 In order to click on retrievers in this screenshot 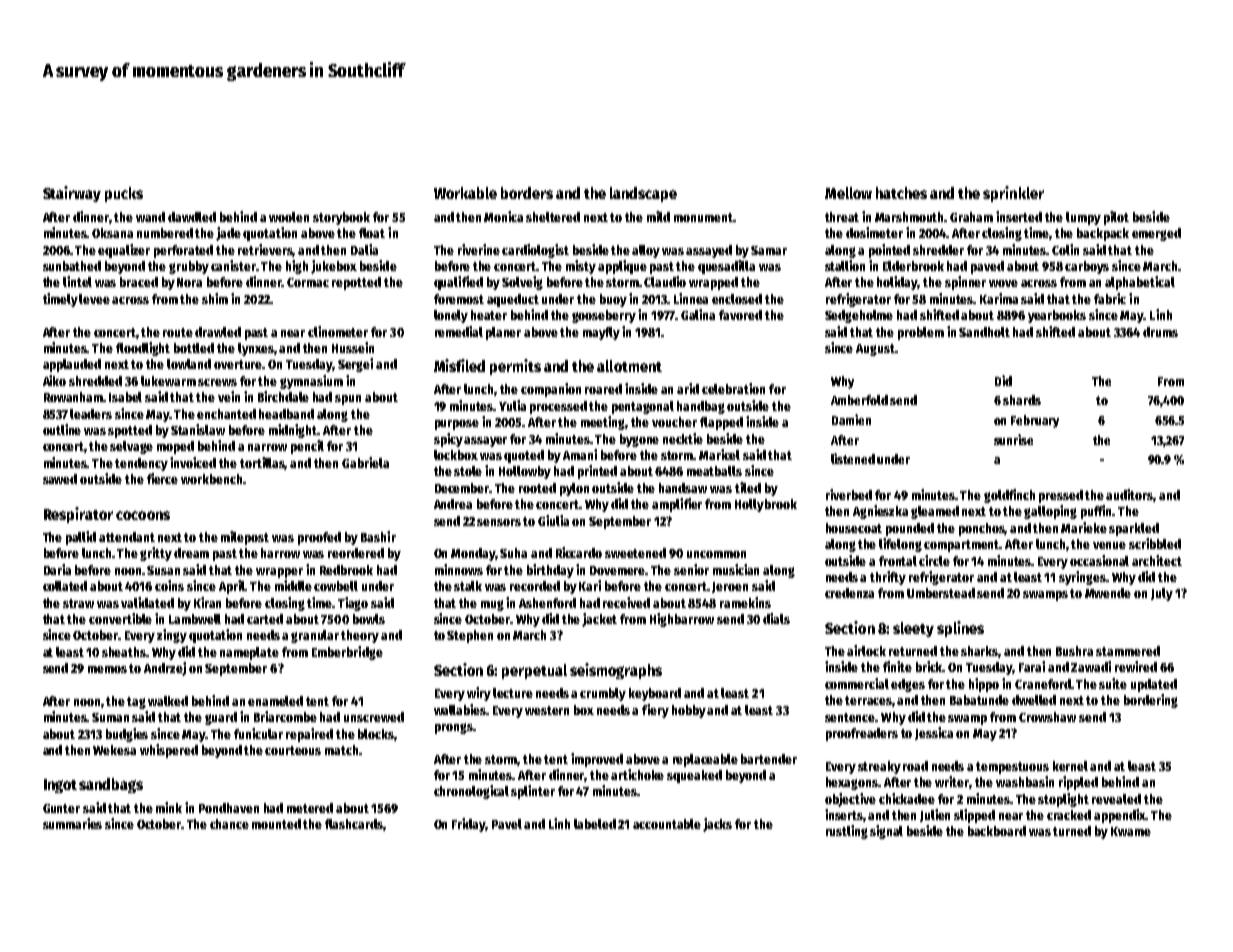, I will do `click(265, 250)`.
